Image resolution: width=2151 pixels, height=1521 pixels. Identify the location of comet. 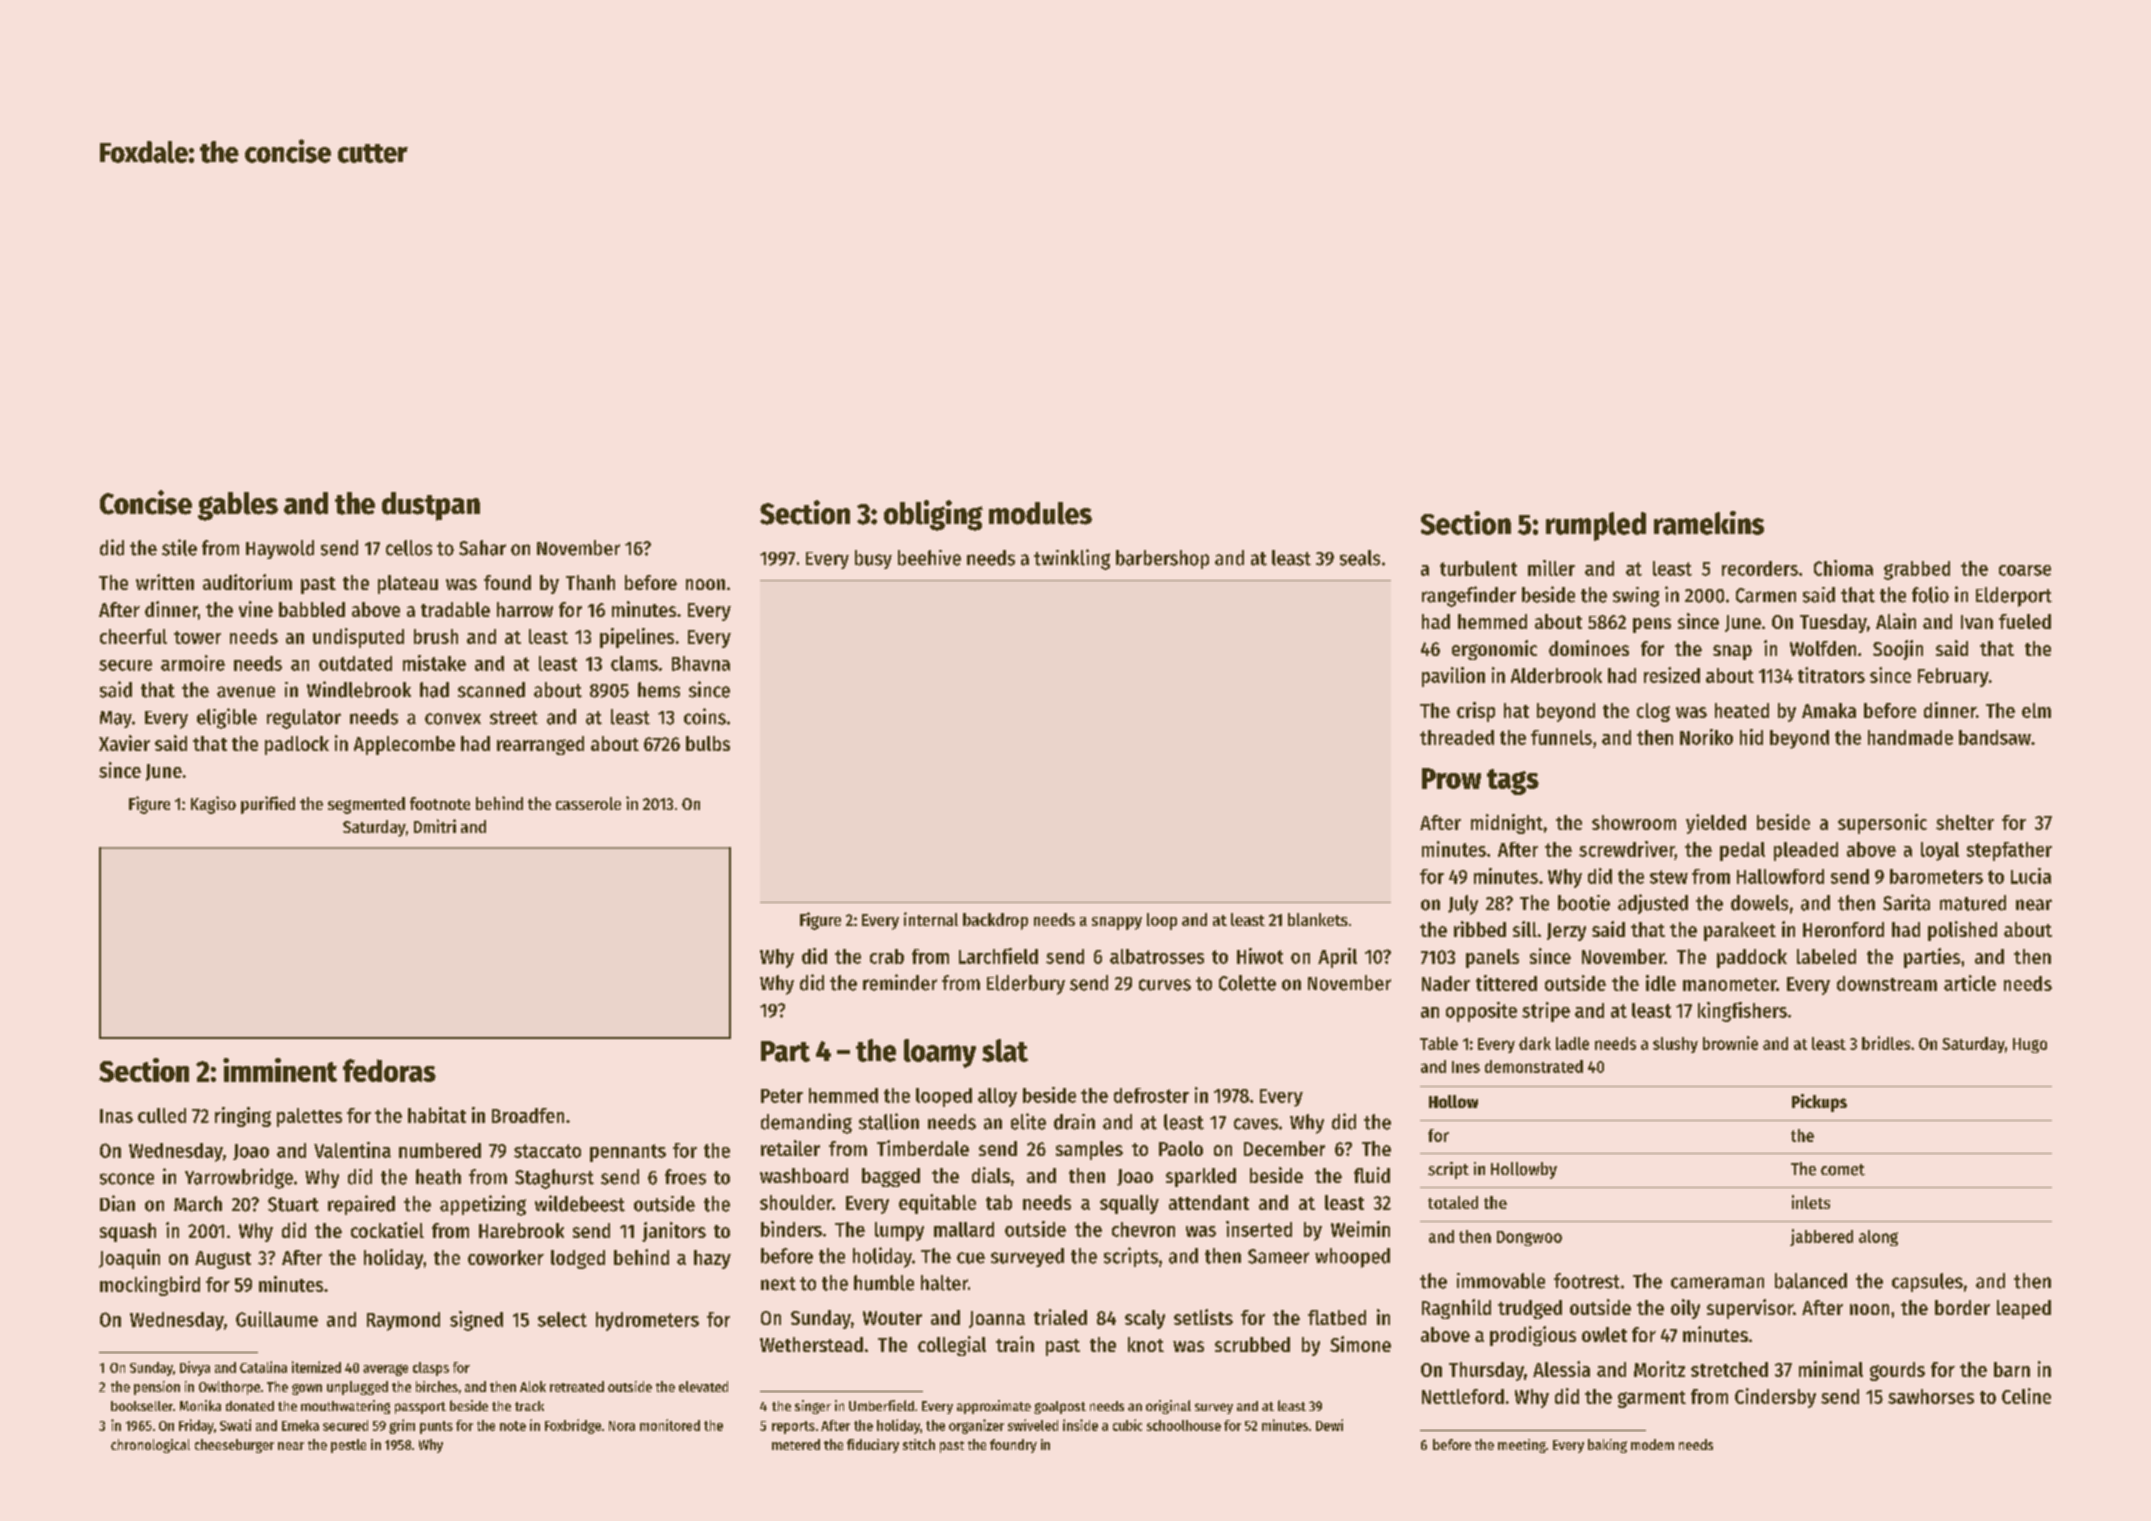
(1843, 1170).
